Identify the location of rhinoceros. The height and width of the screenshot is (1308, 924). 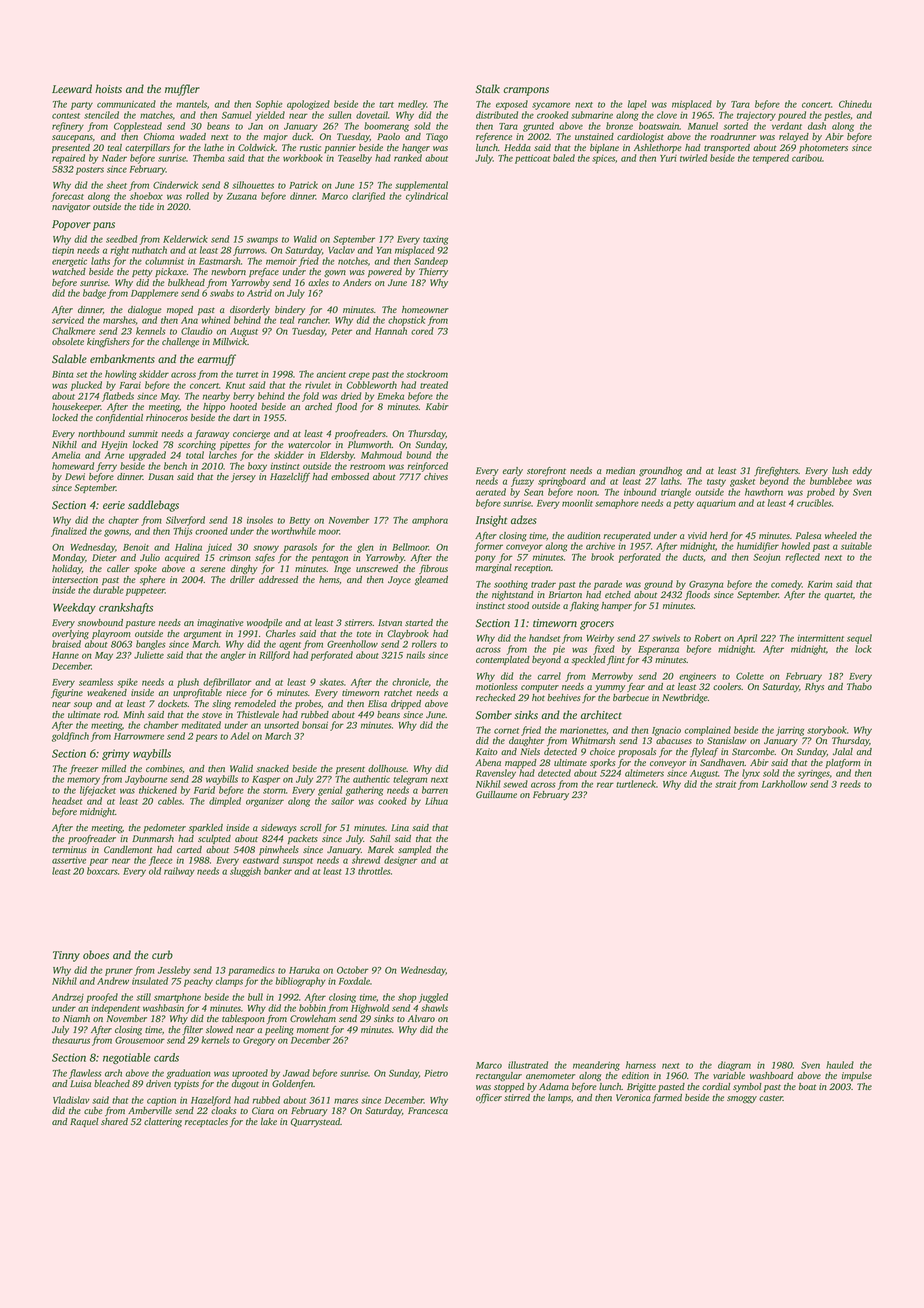
(167, 417).
